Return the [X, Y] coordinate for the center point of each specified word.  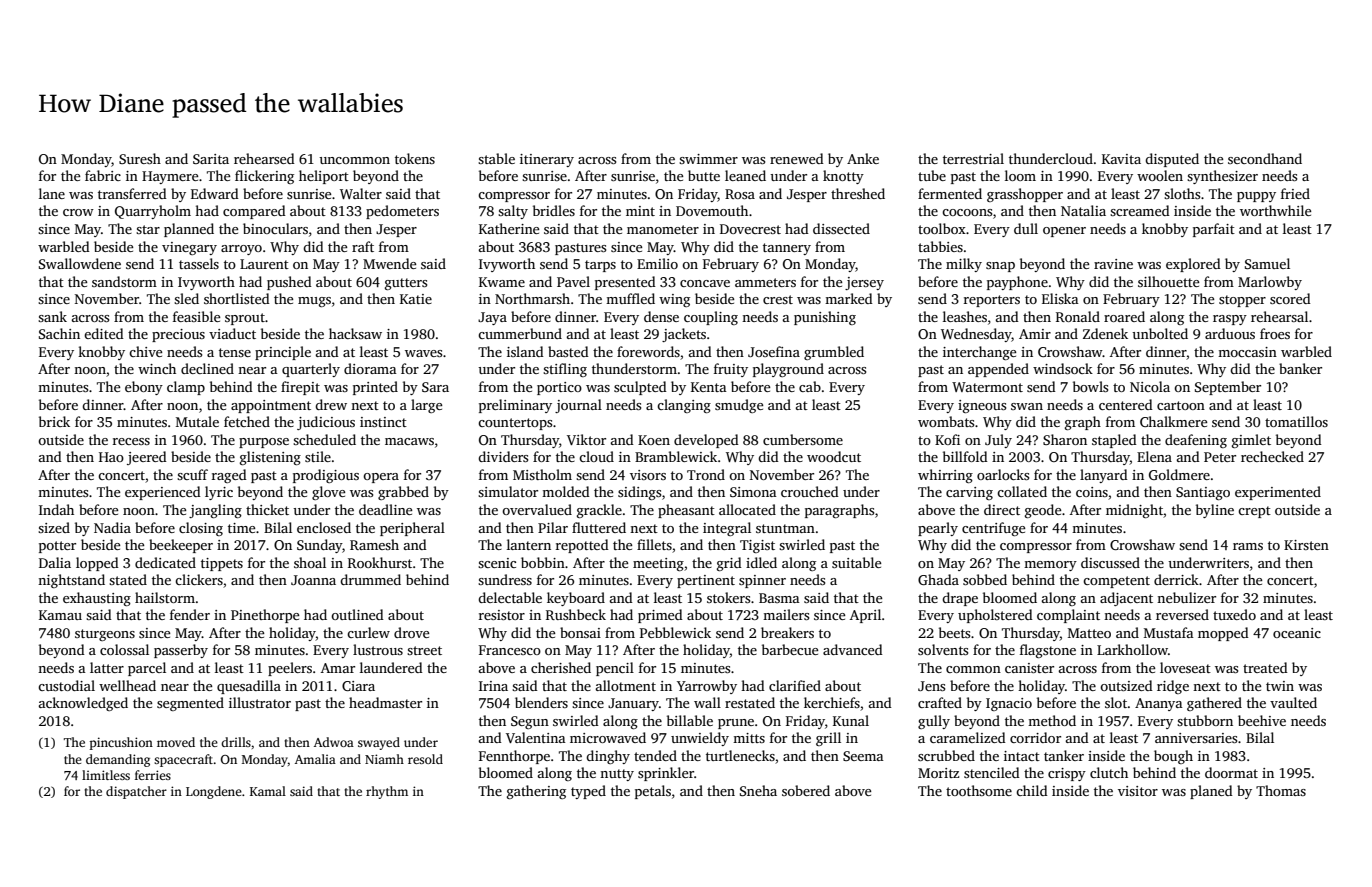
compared [254, 212]
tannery [787, 249]
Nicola [1150, 386]
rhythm [387, 792]
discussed [1110, 562]
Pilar [553, 527]
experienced [163, 493]
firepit [300, 388]
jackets [684, 335]
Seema [863, 756]
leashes [965, 316]
